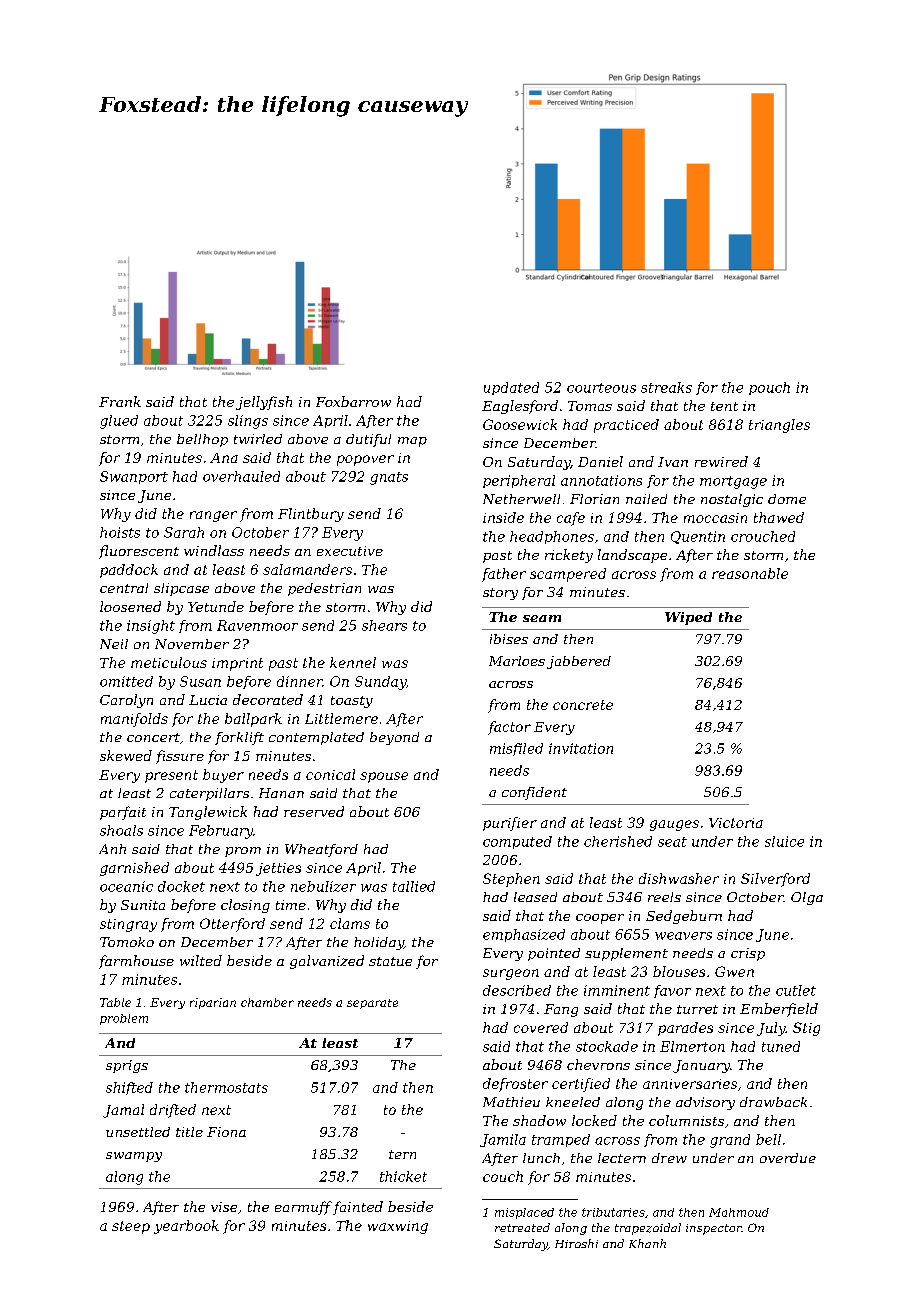 The height and width of the page is (1314, 924). What do you see at coordinates (552, 537) in the page?
I see `headphones` at bounding box center [552, 537].
